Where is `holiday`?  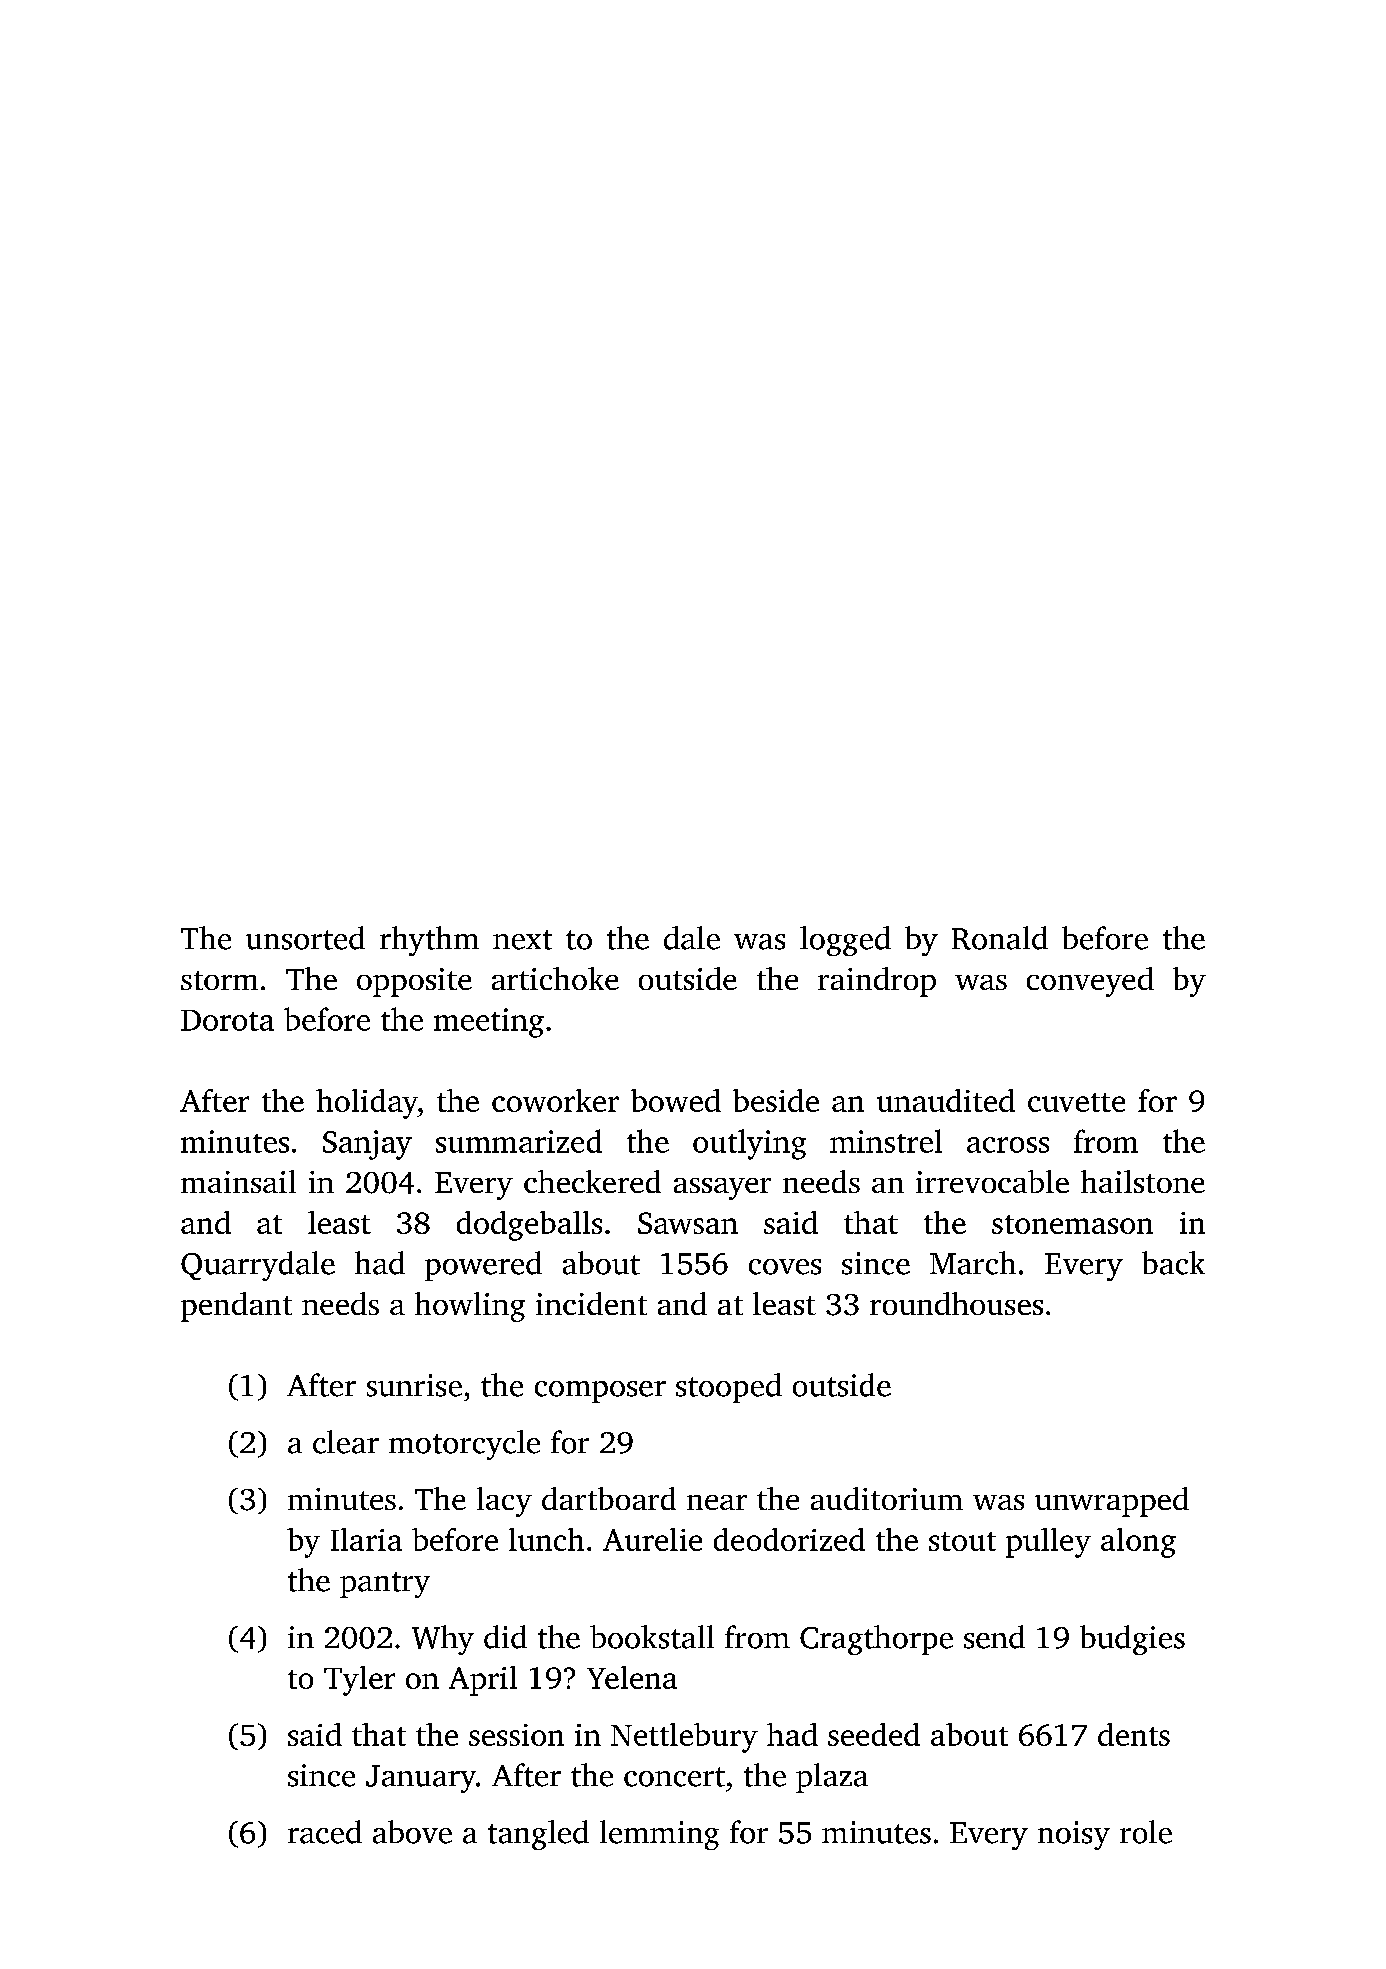 holiday is located at coordinates (367, 1104).
